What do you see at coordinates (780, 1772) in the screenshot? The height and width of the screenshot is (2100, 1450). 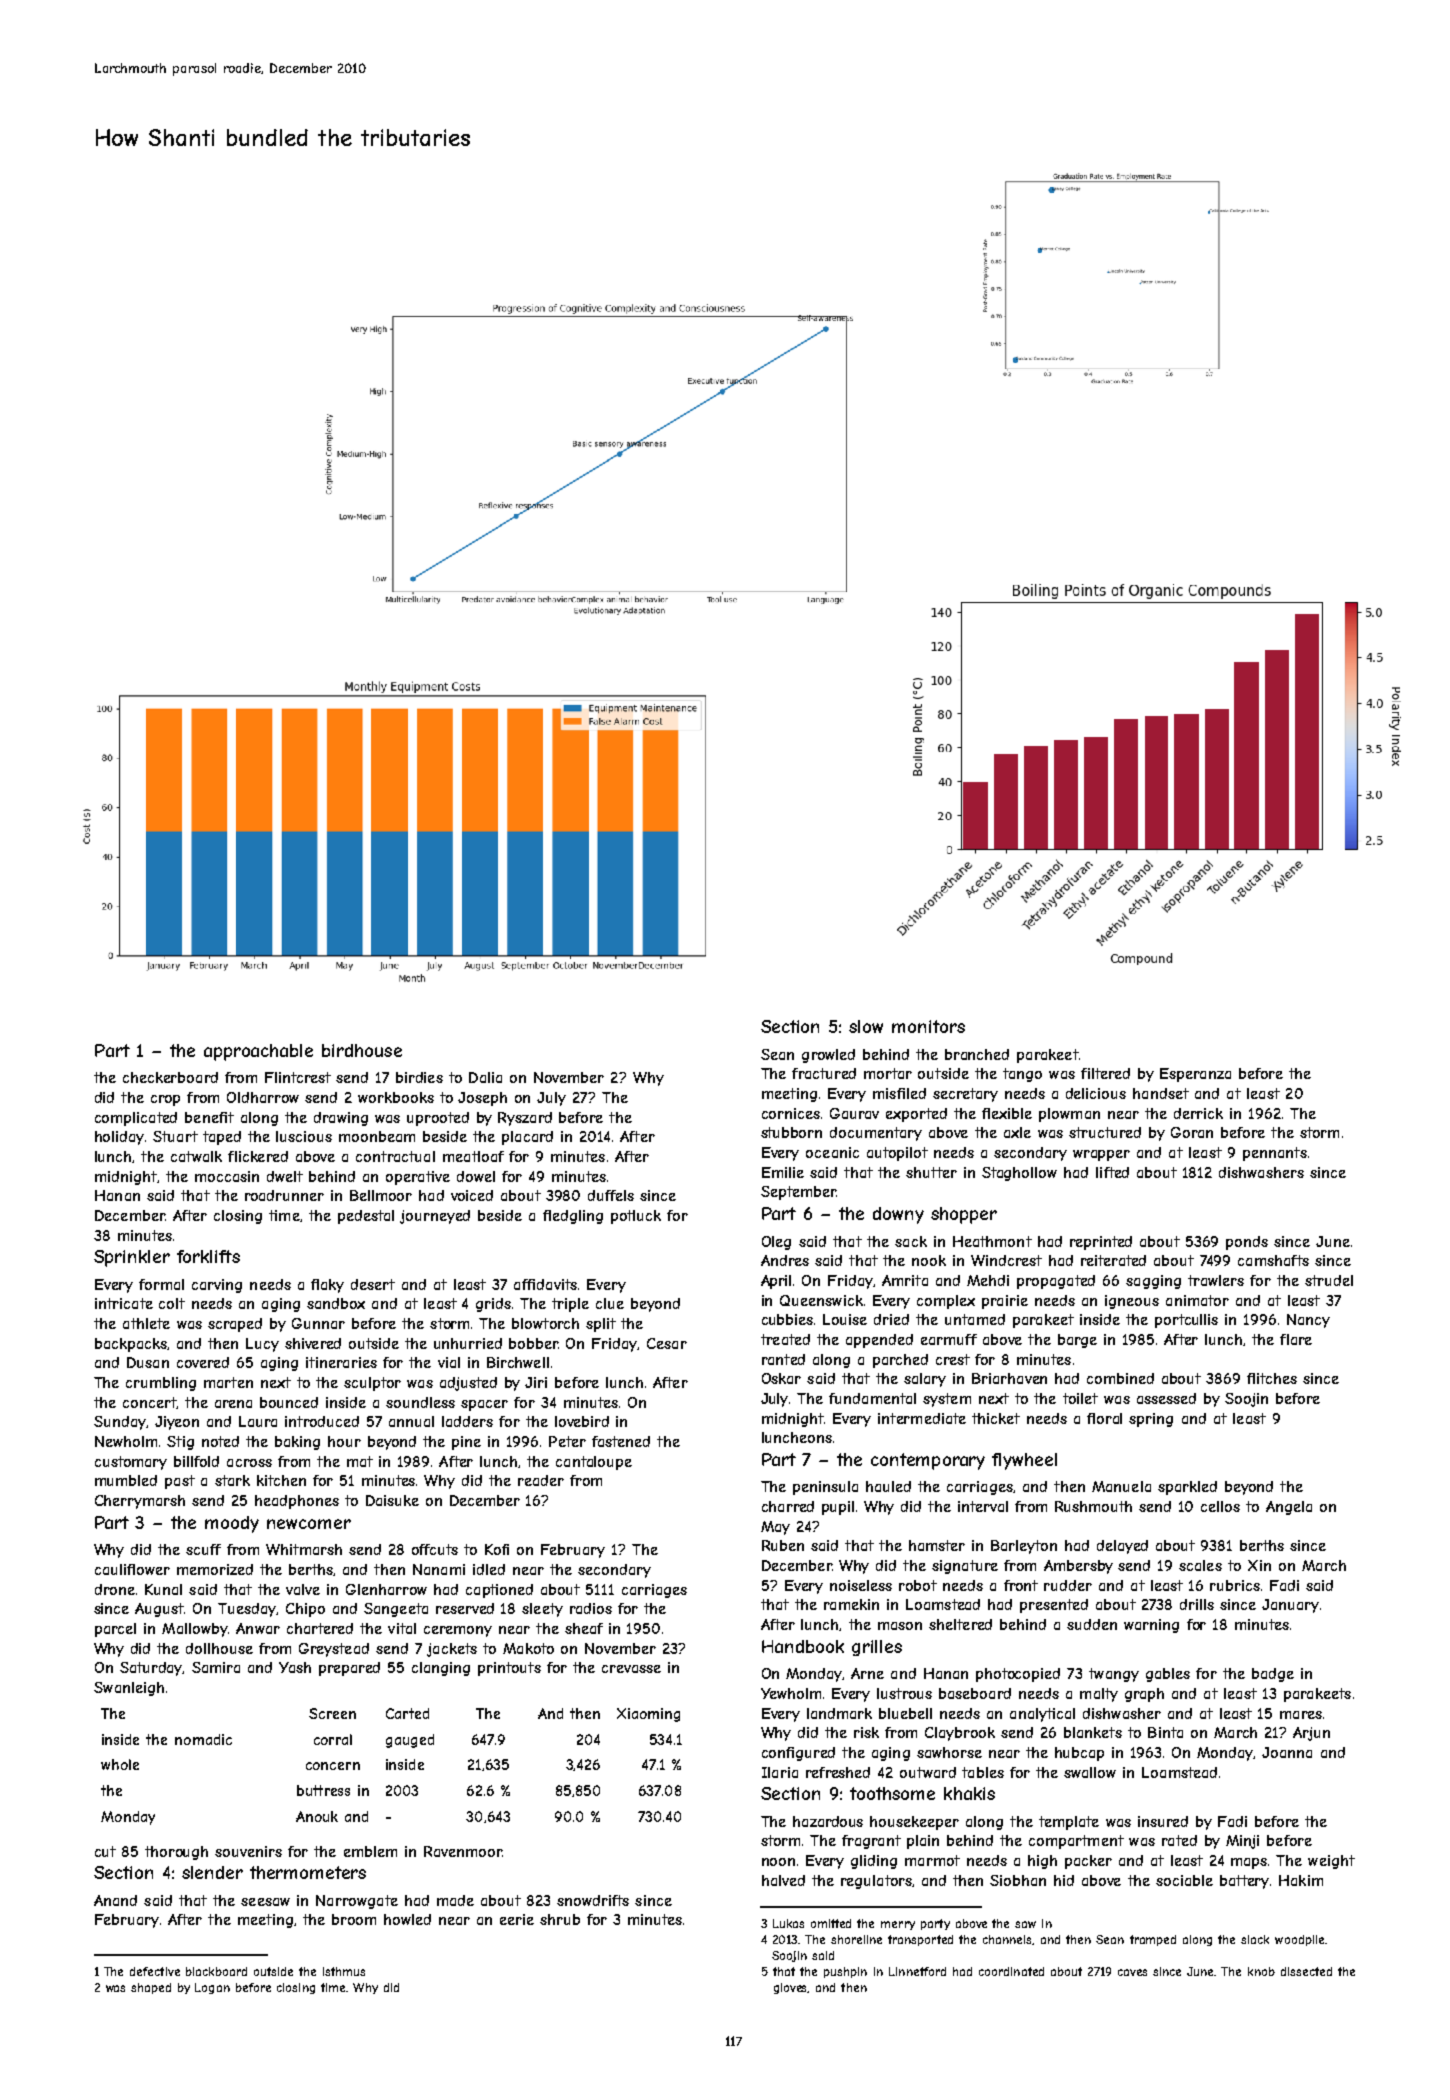 I see `Ilaria` at bounding box center [780, 1772].
